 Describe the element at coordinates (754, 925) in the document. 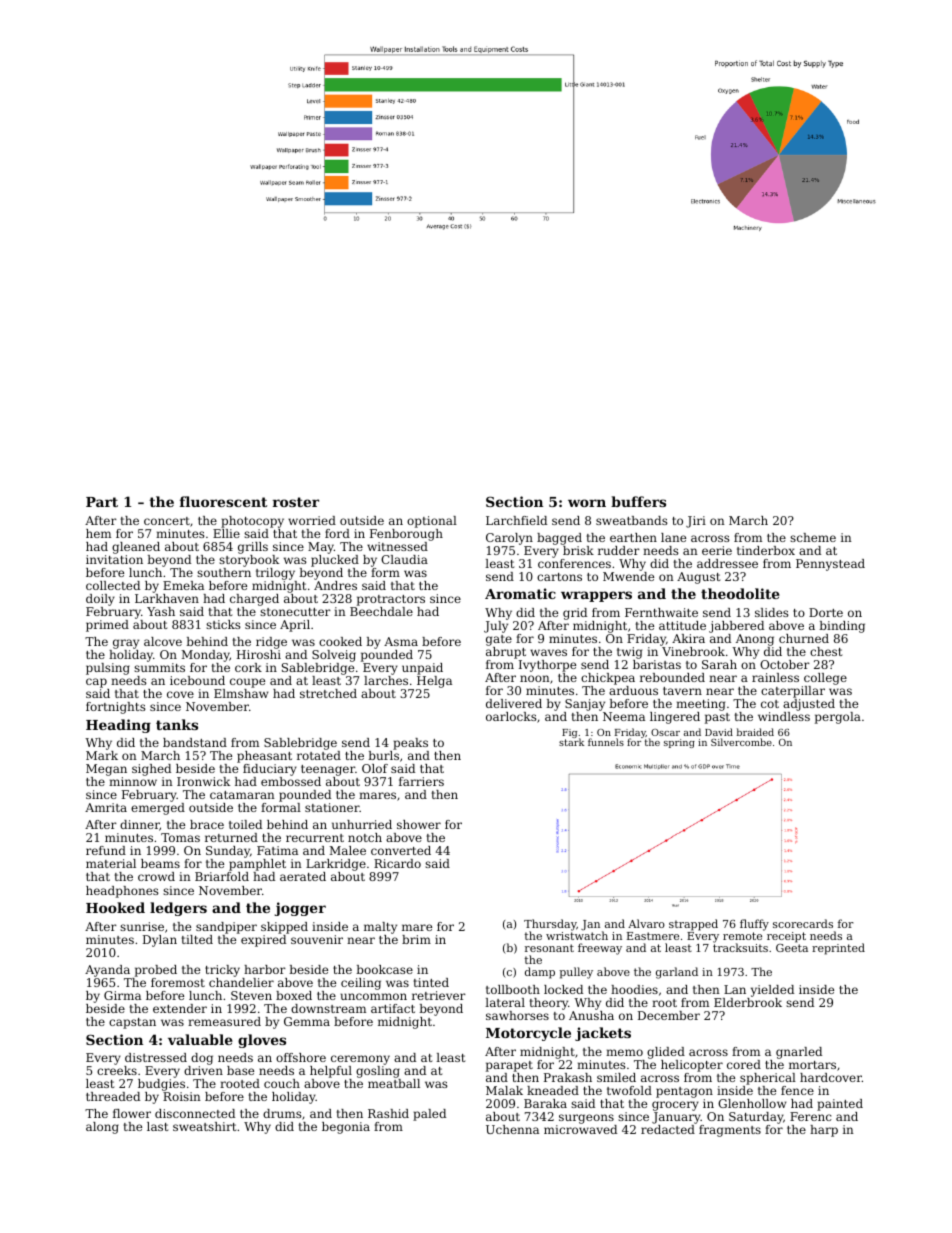

I see `fluffy` at that location.
